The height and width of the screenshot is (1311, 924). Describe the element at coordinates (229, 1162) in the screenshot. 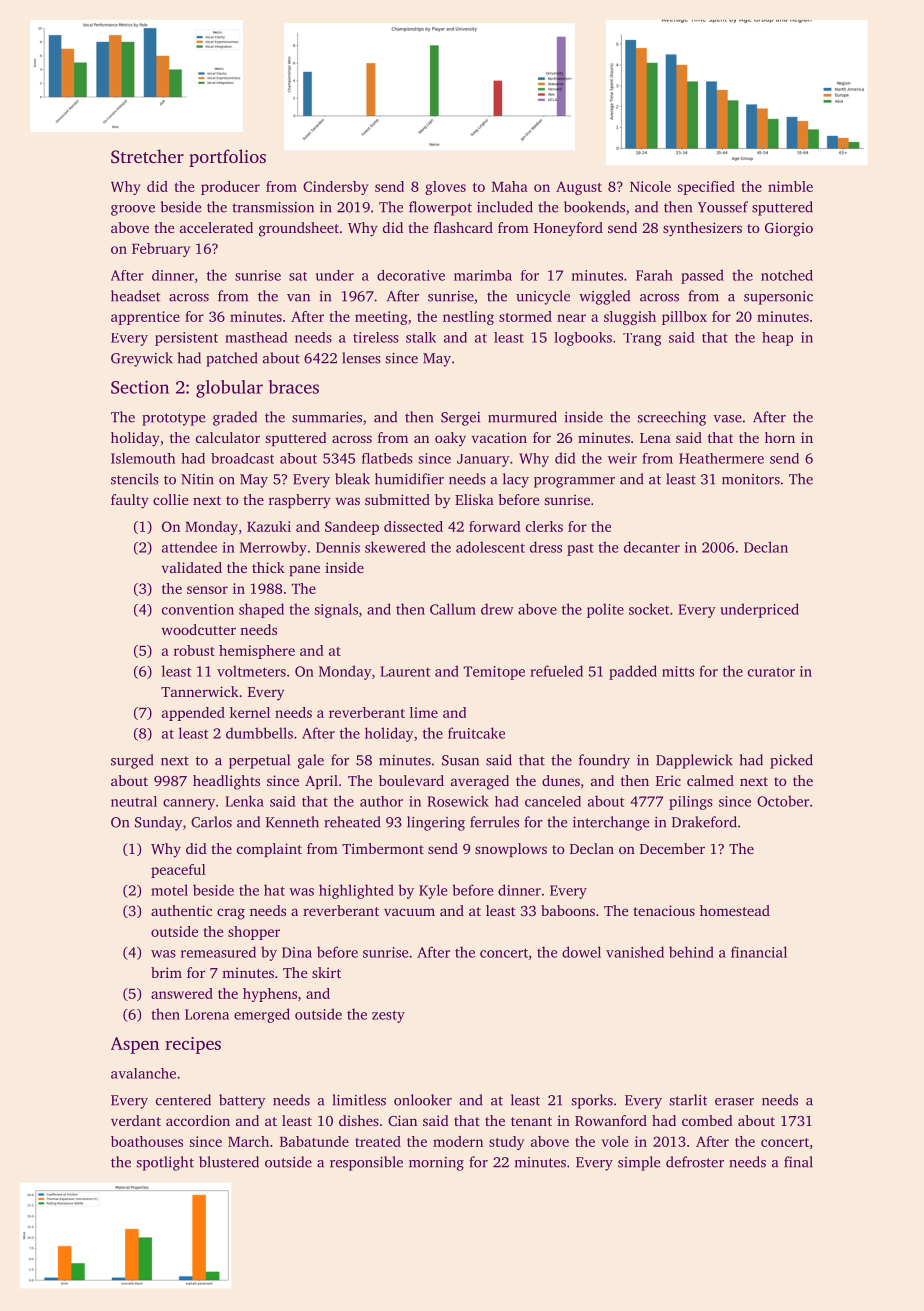

I see `blustered` at that location.
